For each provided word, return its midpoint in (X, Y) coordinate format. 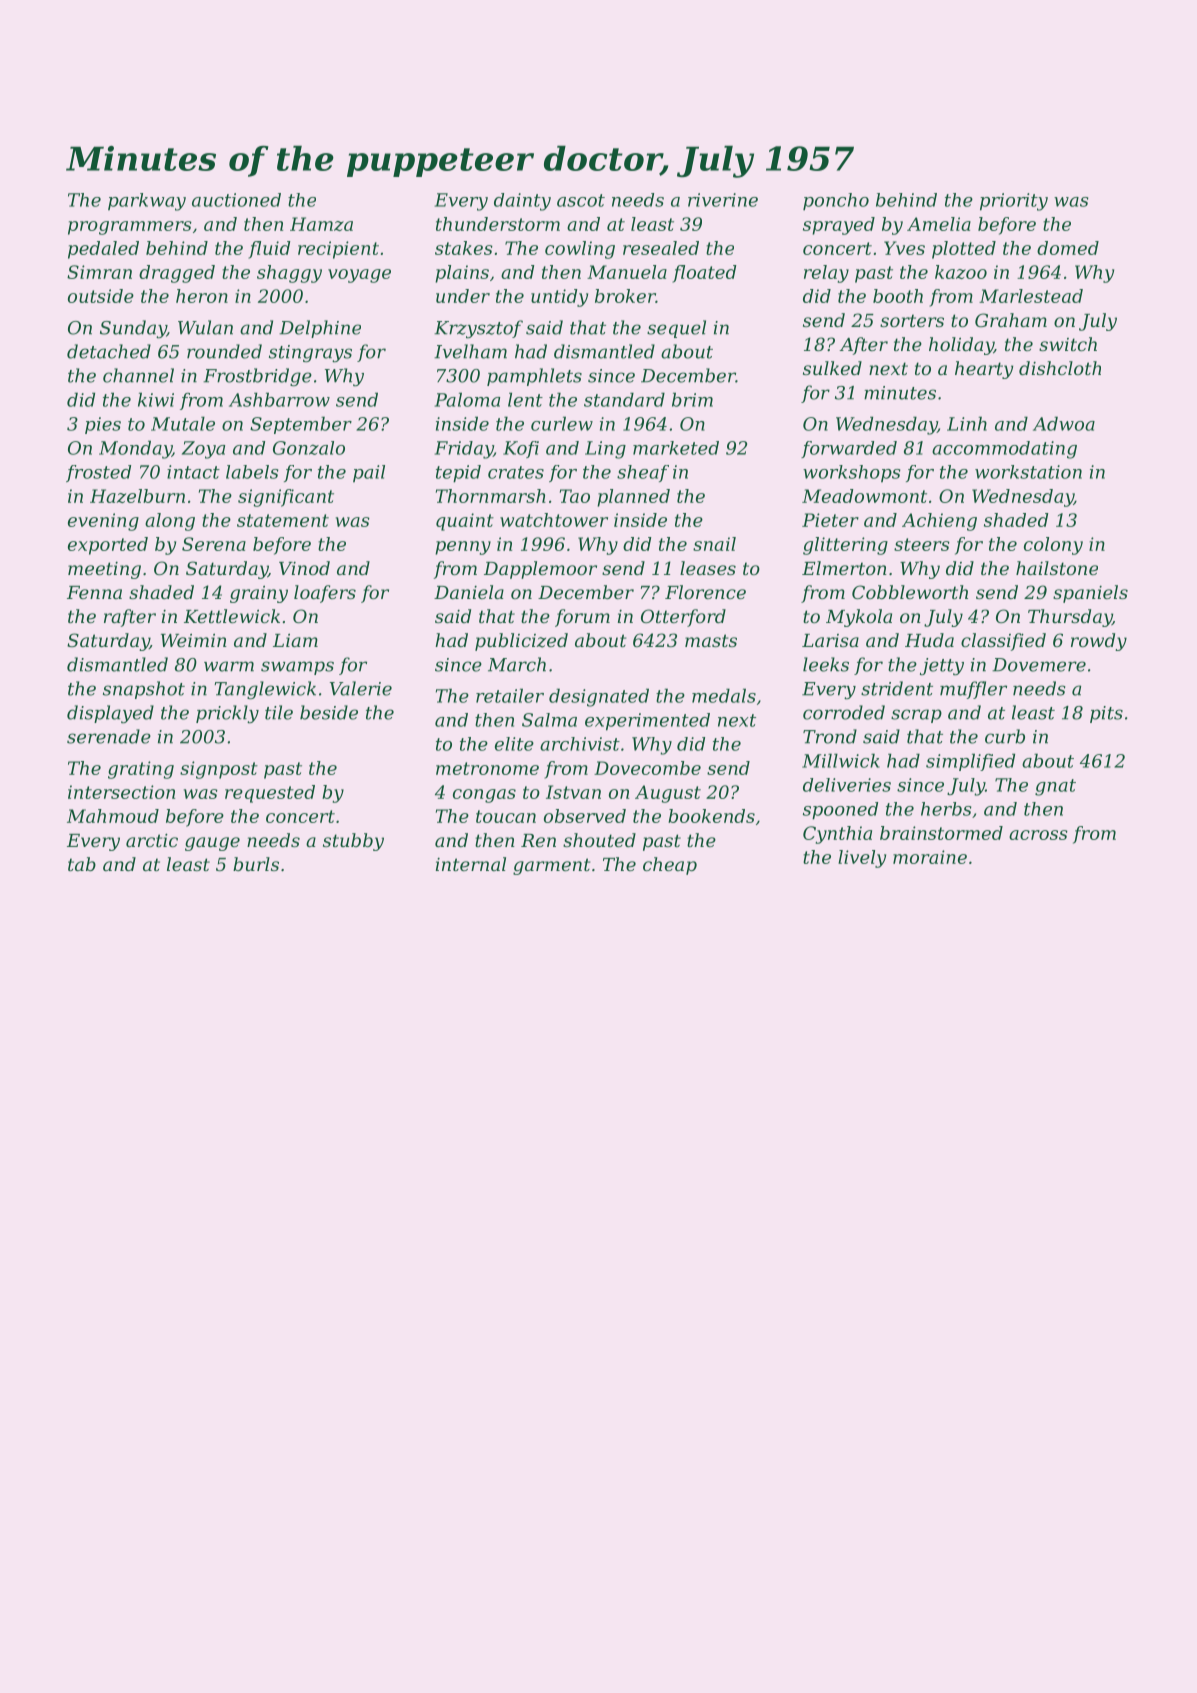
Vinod (304, 568)
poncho (836, 201)
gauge (212, 844)
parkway (147, 202)
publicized (521, 642)
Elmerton (844, 568)
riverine (723, 200)
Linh (967, 424)
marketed (676, 448)
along (170, 522)
